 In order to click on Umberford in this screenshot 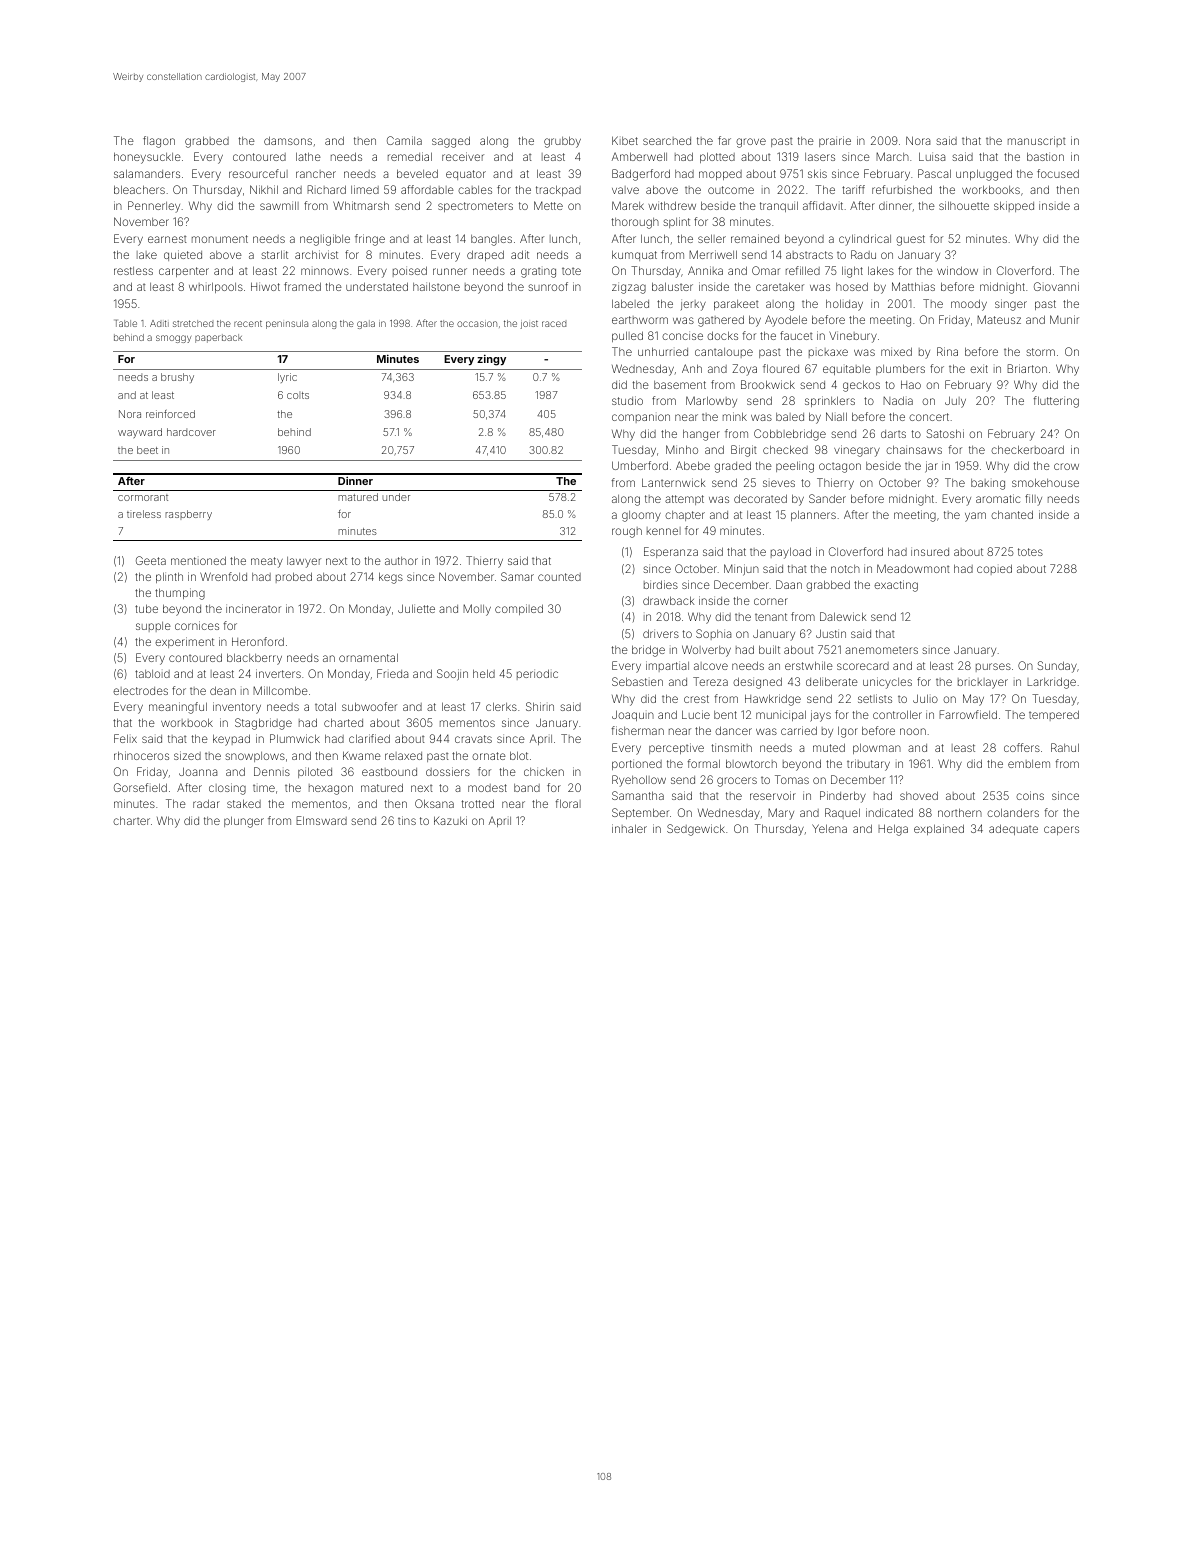, I will do `click(640, 465)`.
